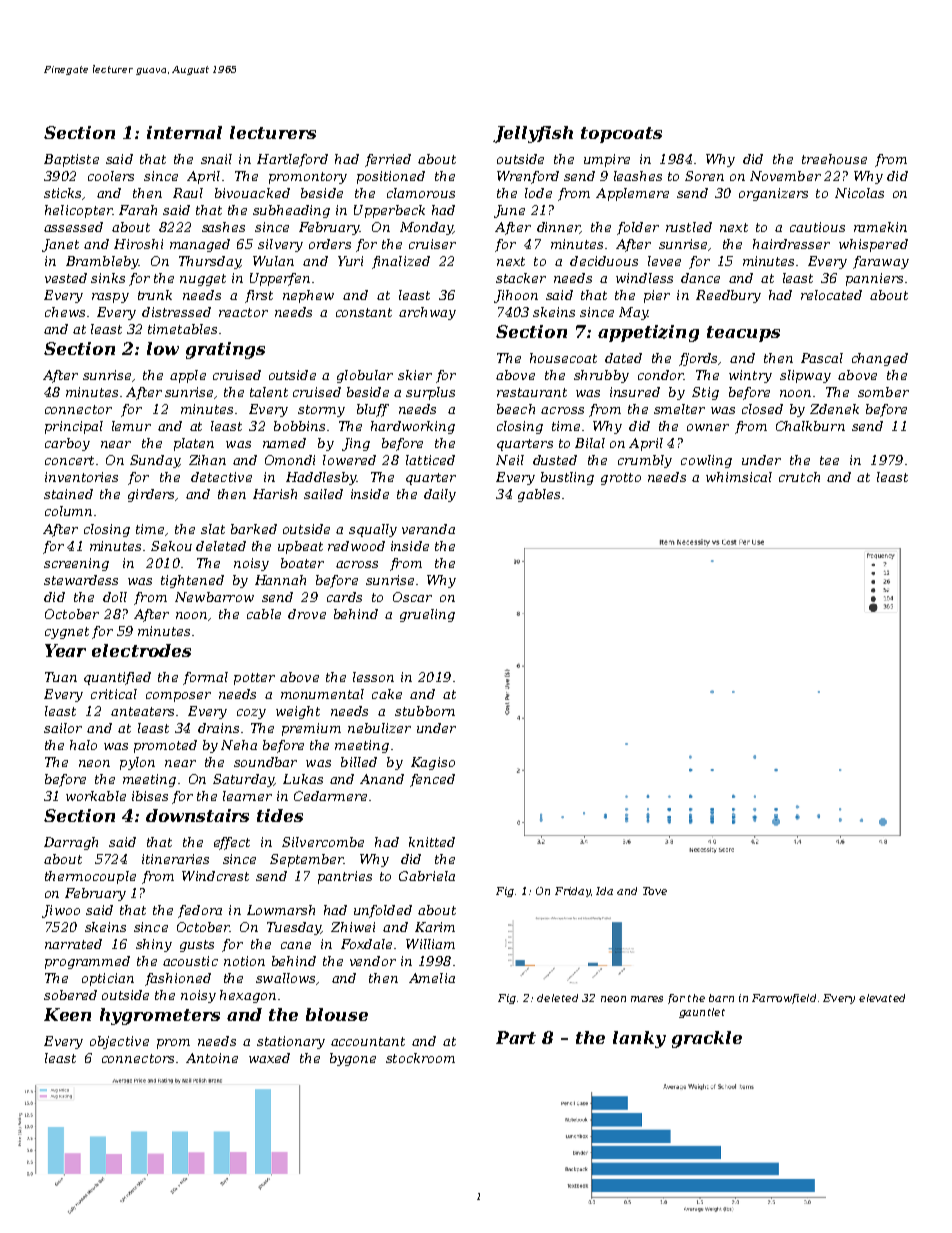 Image resolution: width=952 pixels, height=1233 pixels. I want to click on elevated, so click(882, 998).
